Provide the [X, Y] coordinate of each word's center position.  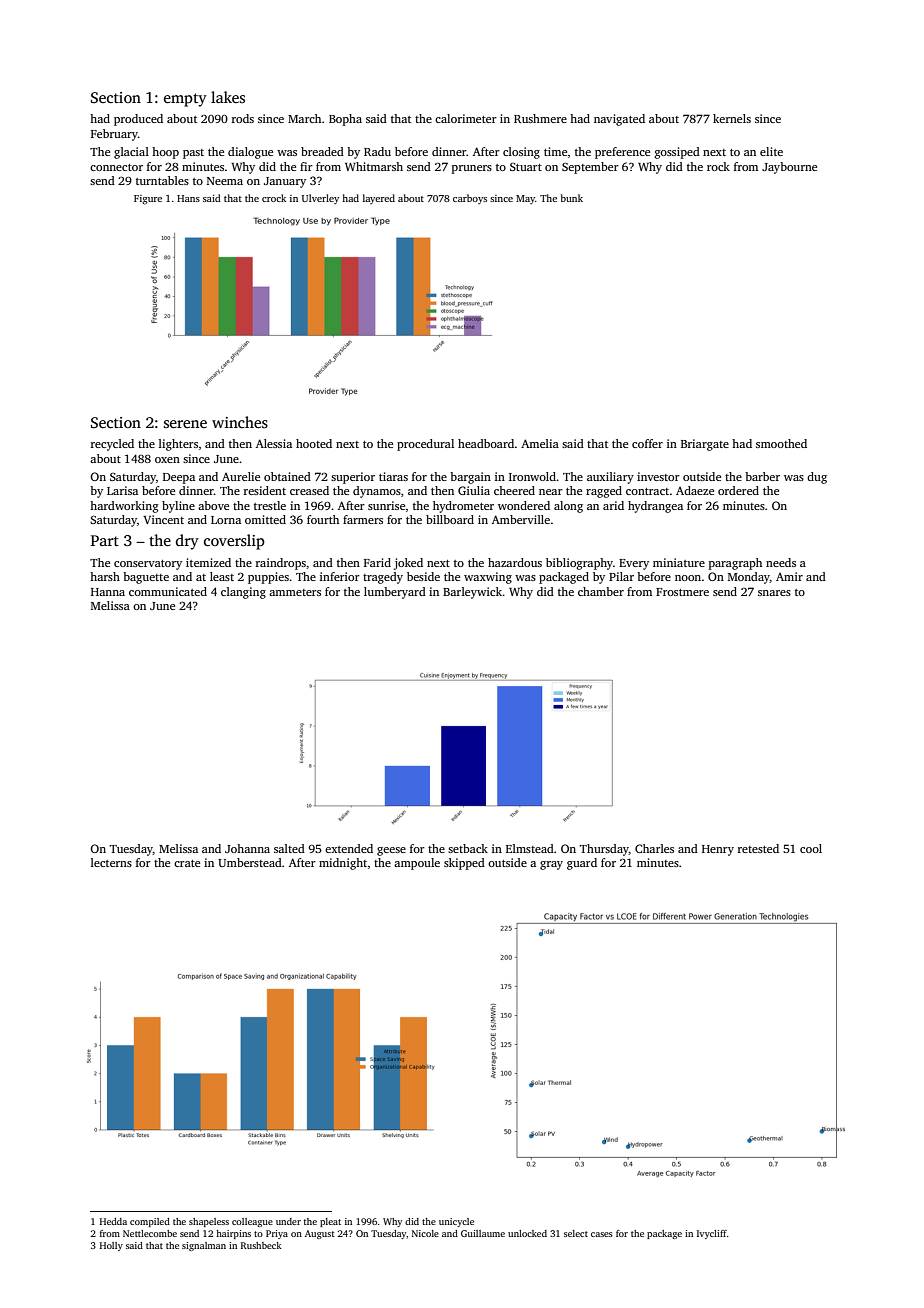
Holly [111, 1246]
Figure [148, 200]
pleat [330, 1222]
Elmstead [530, 848]
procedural [425, 445]
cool [811, 848]
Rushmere [540, 118]
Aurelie [241, 476]
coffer [647, 443]
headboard [486, 443]
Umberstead [250, 862]
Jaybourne [789, 168]
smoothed [781, 443]
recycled [112, 445]
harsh [105, 576]
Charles [654, 848]
